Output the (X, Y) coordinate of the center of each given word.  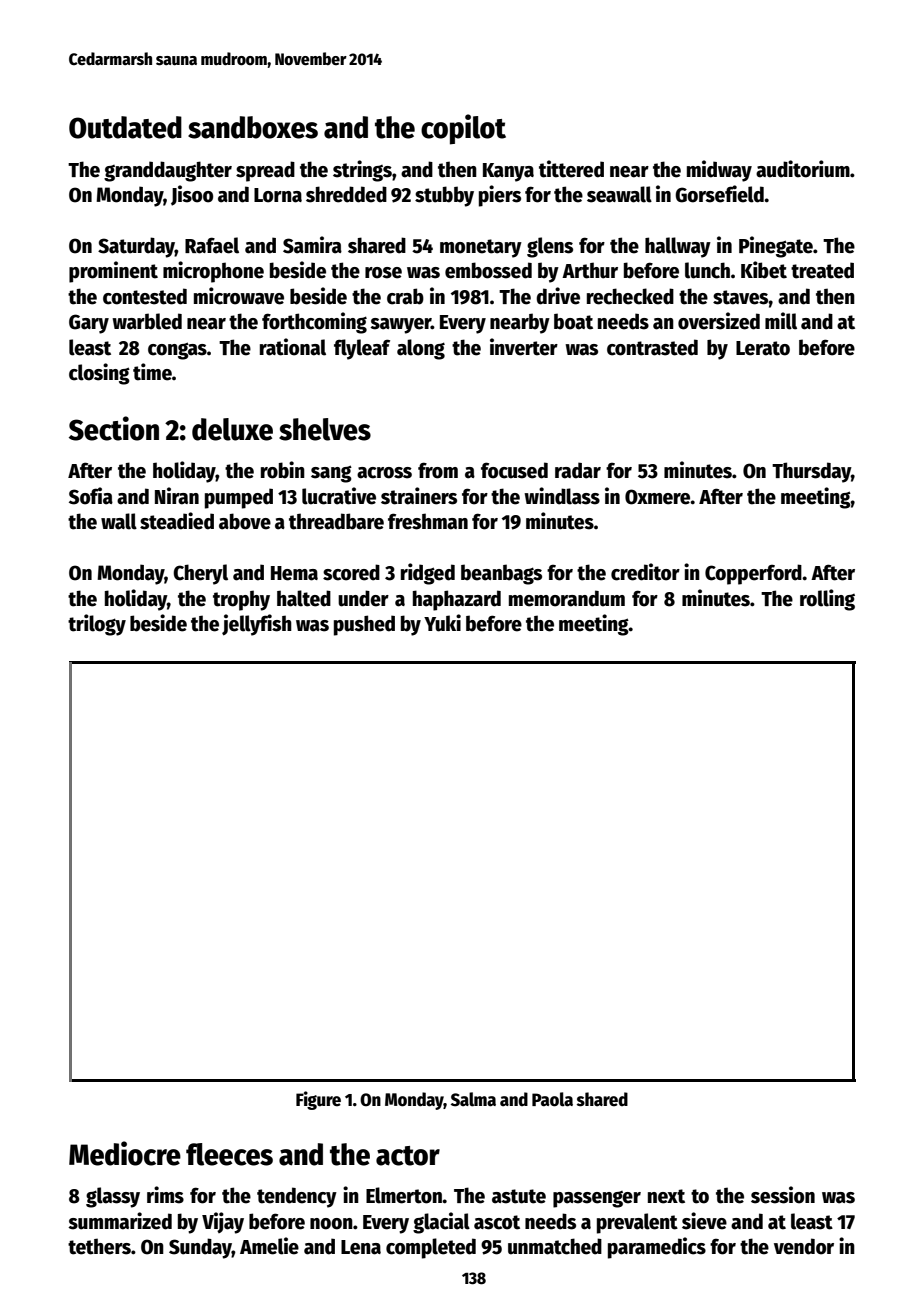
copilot (463, 129)
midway (719, 171)
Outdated (125, 127)
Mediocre (125, 1153)
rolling (827, 600)
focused (514, 470)
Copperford (753, 574)
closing (99, 374)
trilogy (97, 625)
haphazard (457, 600)
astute (519, 1196)
